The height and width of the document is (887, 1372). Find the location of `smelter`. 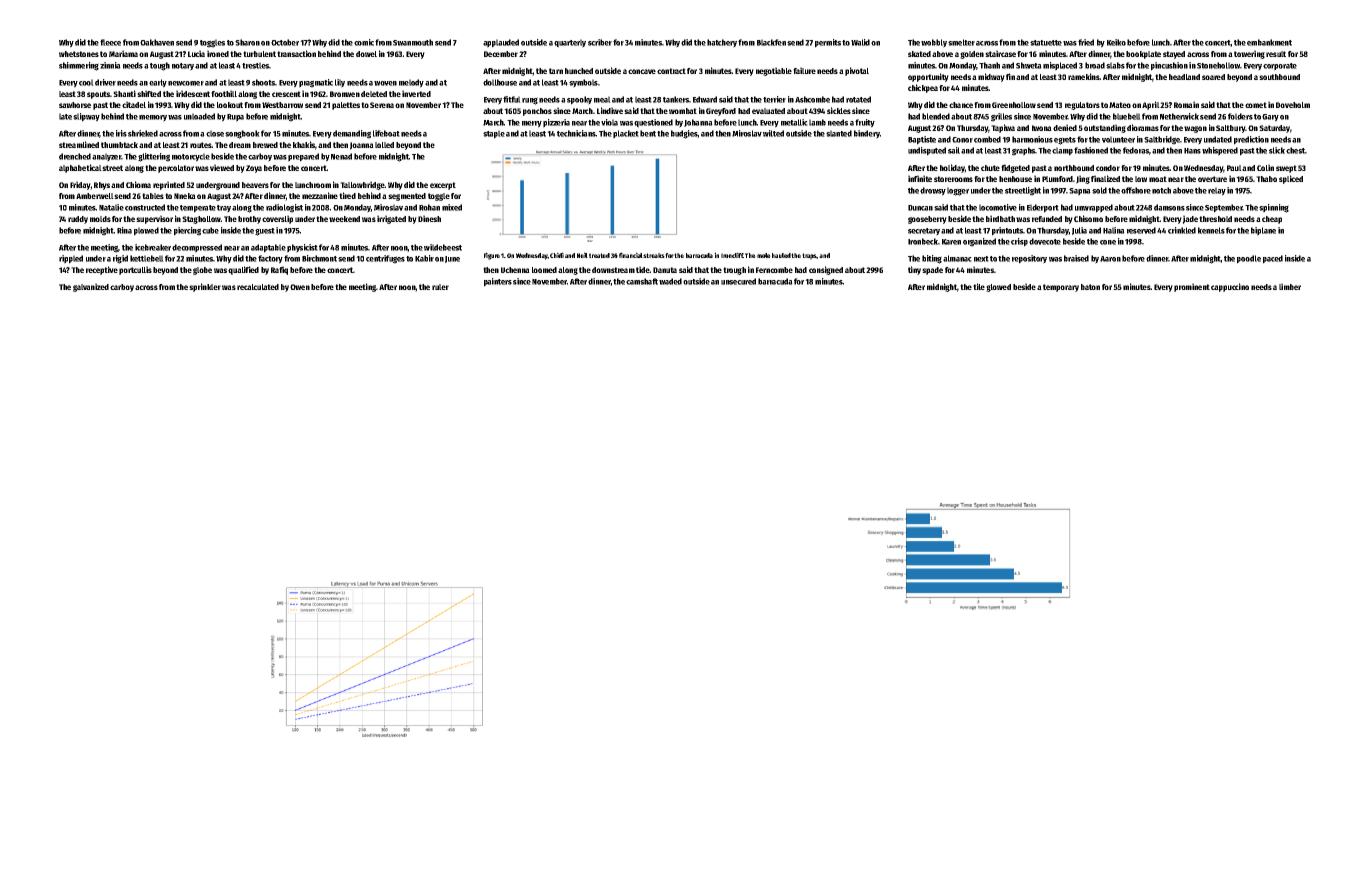

smelter is located at coordinates (961, 42).
